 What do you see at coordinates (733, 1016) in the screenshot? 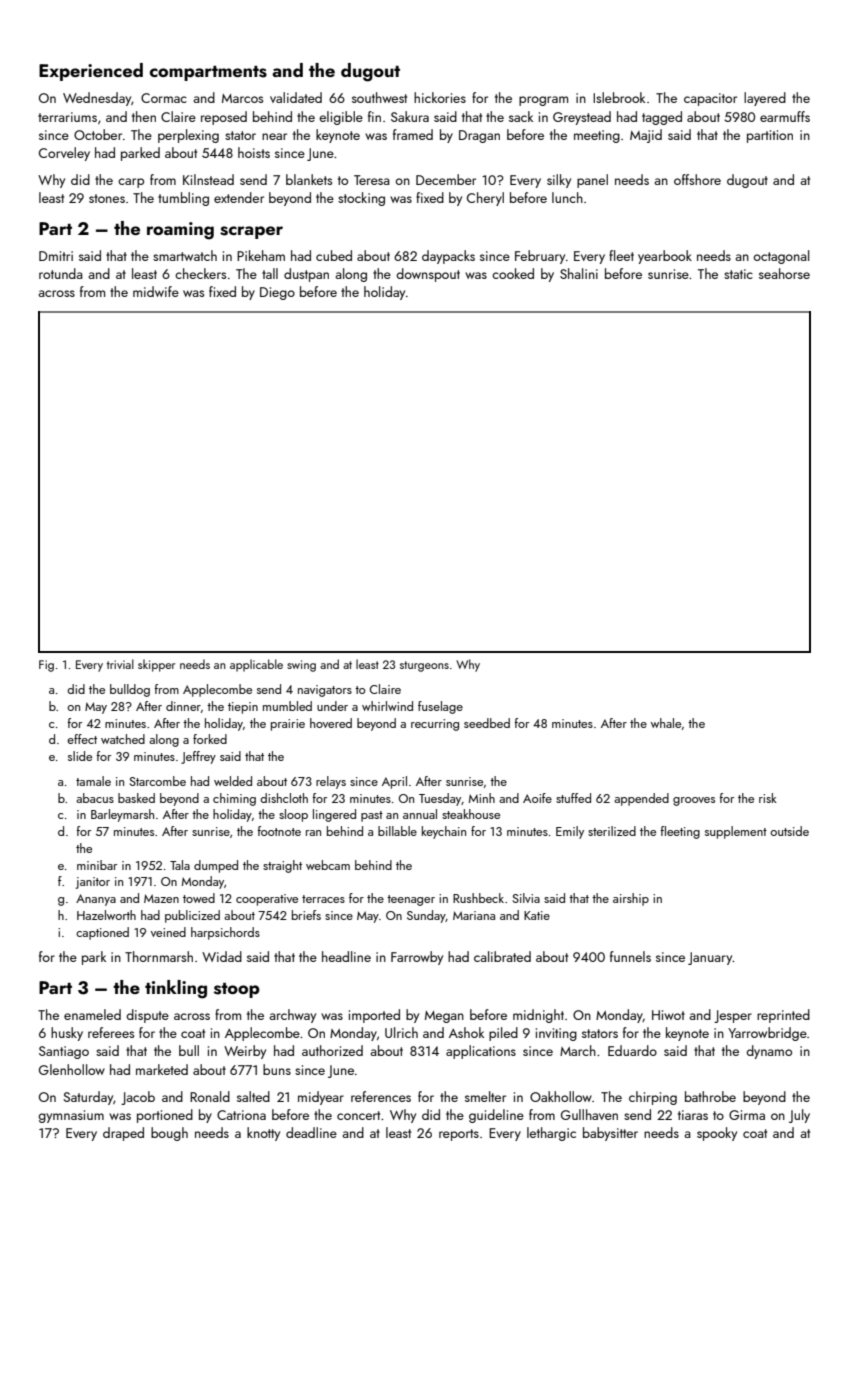
I see `Jesper` at bounding box center [733, 1016].
